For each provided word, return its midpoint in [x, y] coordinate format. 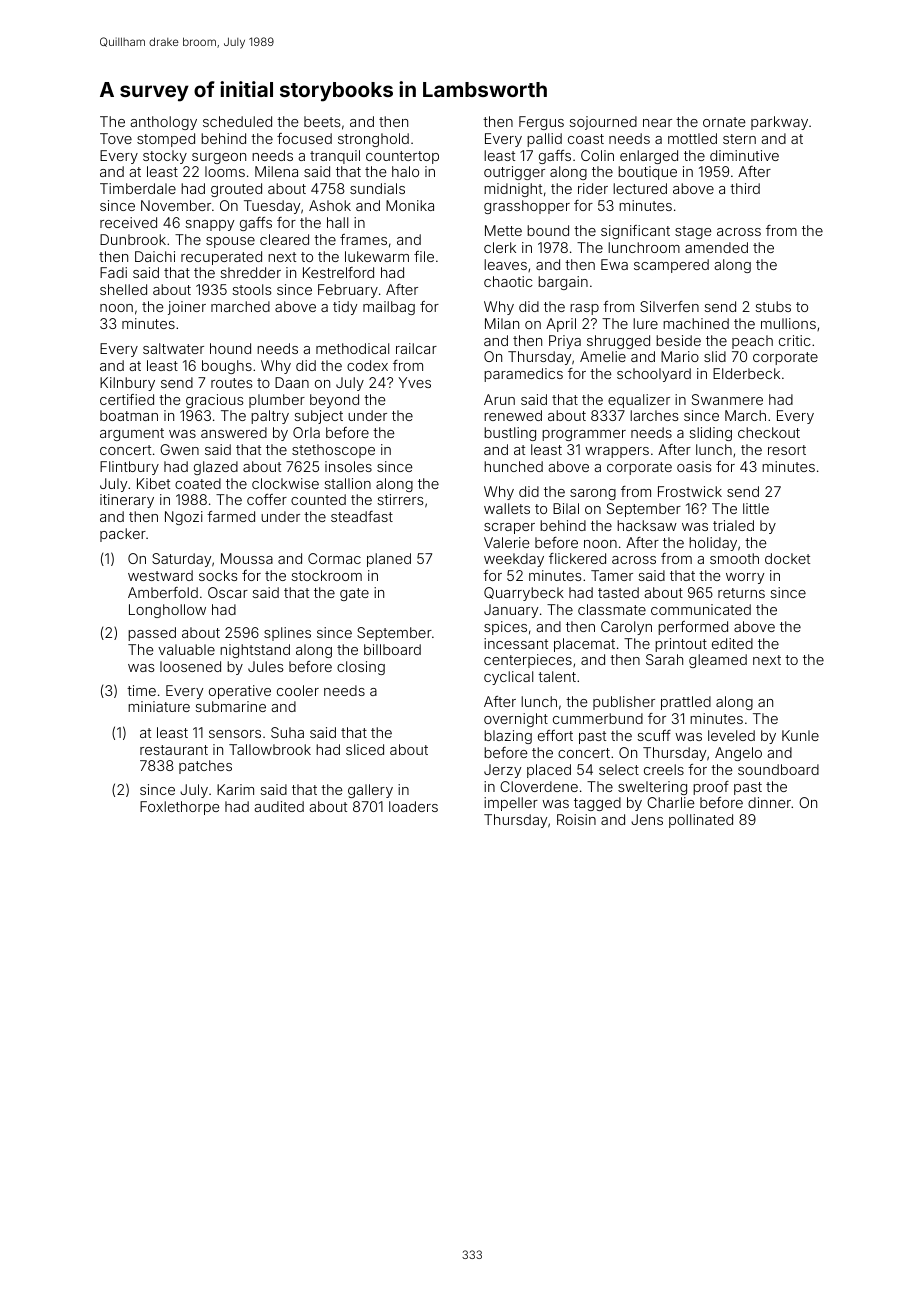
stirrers [400, 499]
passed [152, 634]
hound [230, 348]
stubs [773, 306]
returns [741, 593]
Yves [414, 382]
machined [696, 323]
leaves [505, 264]
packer [123, 535]
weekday [514, 560]
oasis [694, 466]
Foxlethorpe [179, 808]
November [176, 205]
